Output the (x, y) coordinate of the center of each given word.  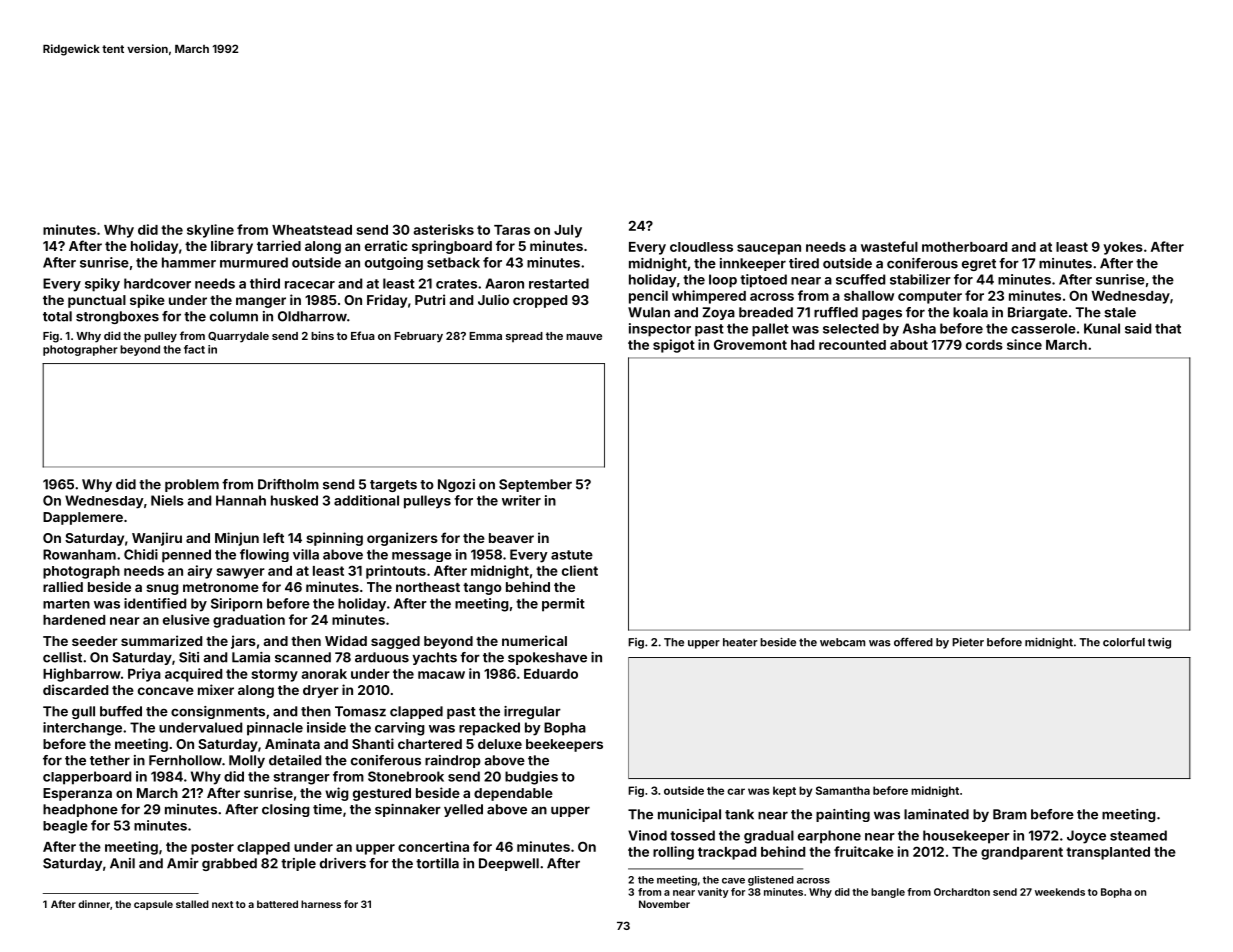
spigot (674, 346)
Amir (183, 863)
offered (913, 642)
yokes (1123, 248)
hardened (74, 620)
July (568, 231)
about (909, 345)
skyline (210, 231)
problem (192, 485)
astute (572, 555)
